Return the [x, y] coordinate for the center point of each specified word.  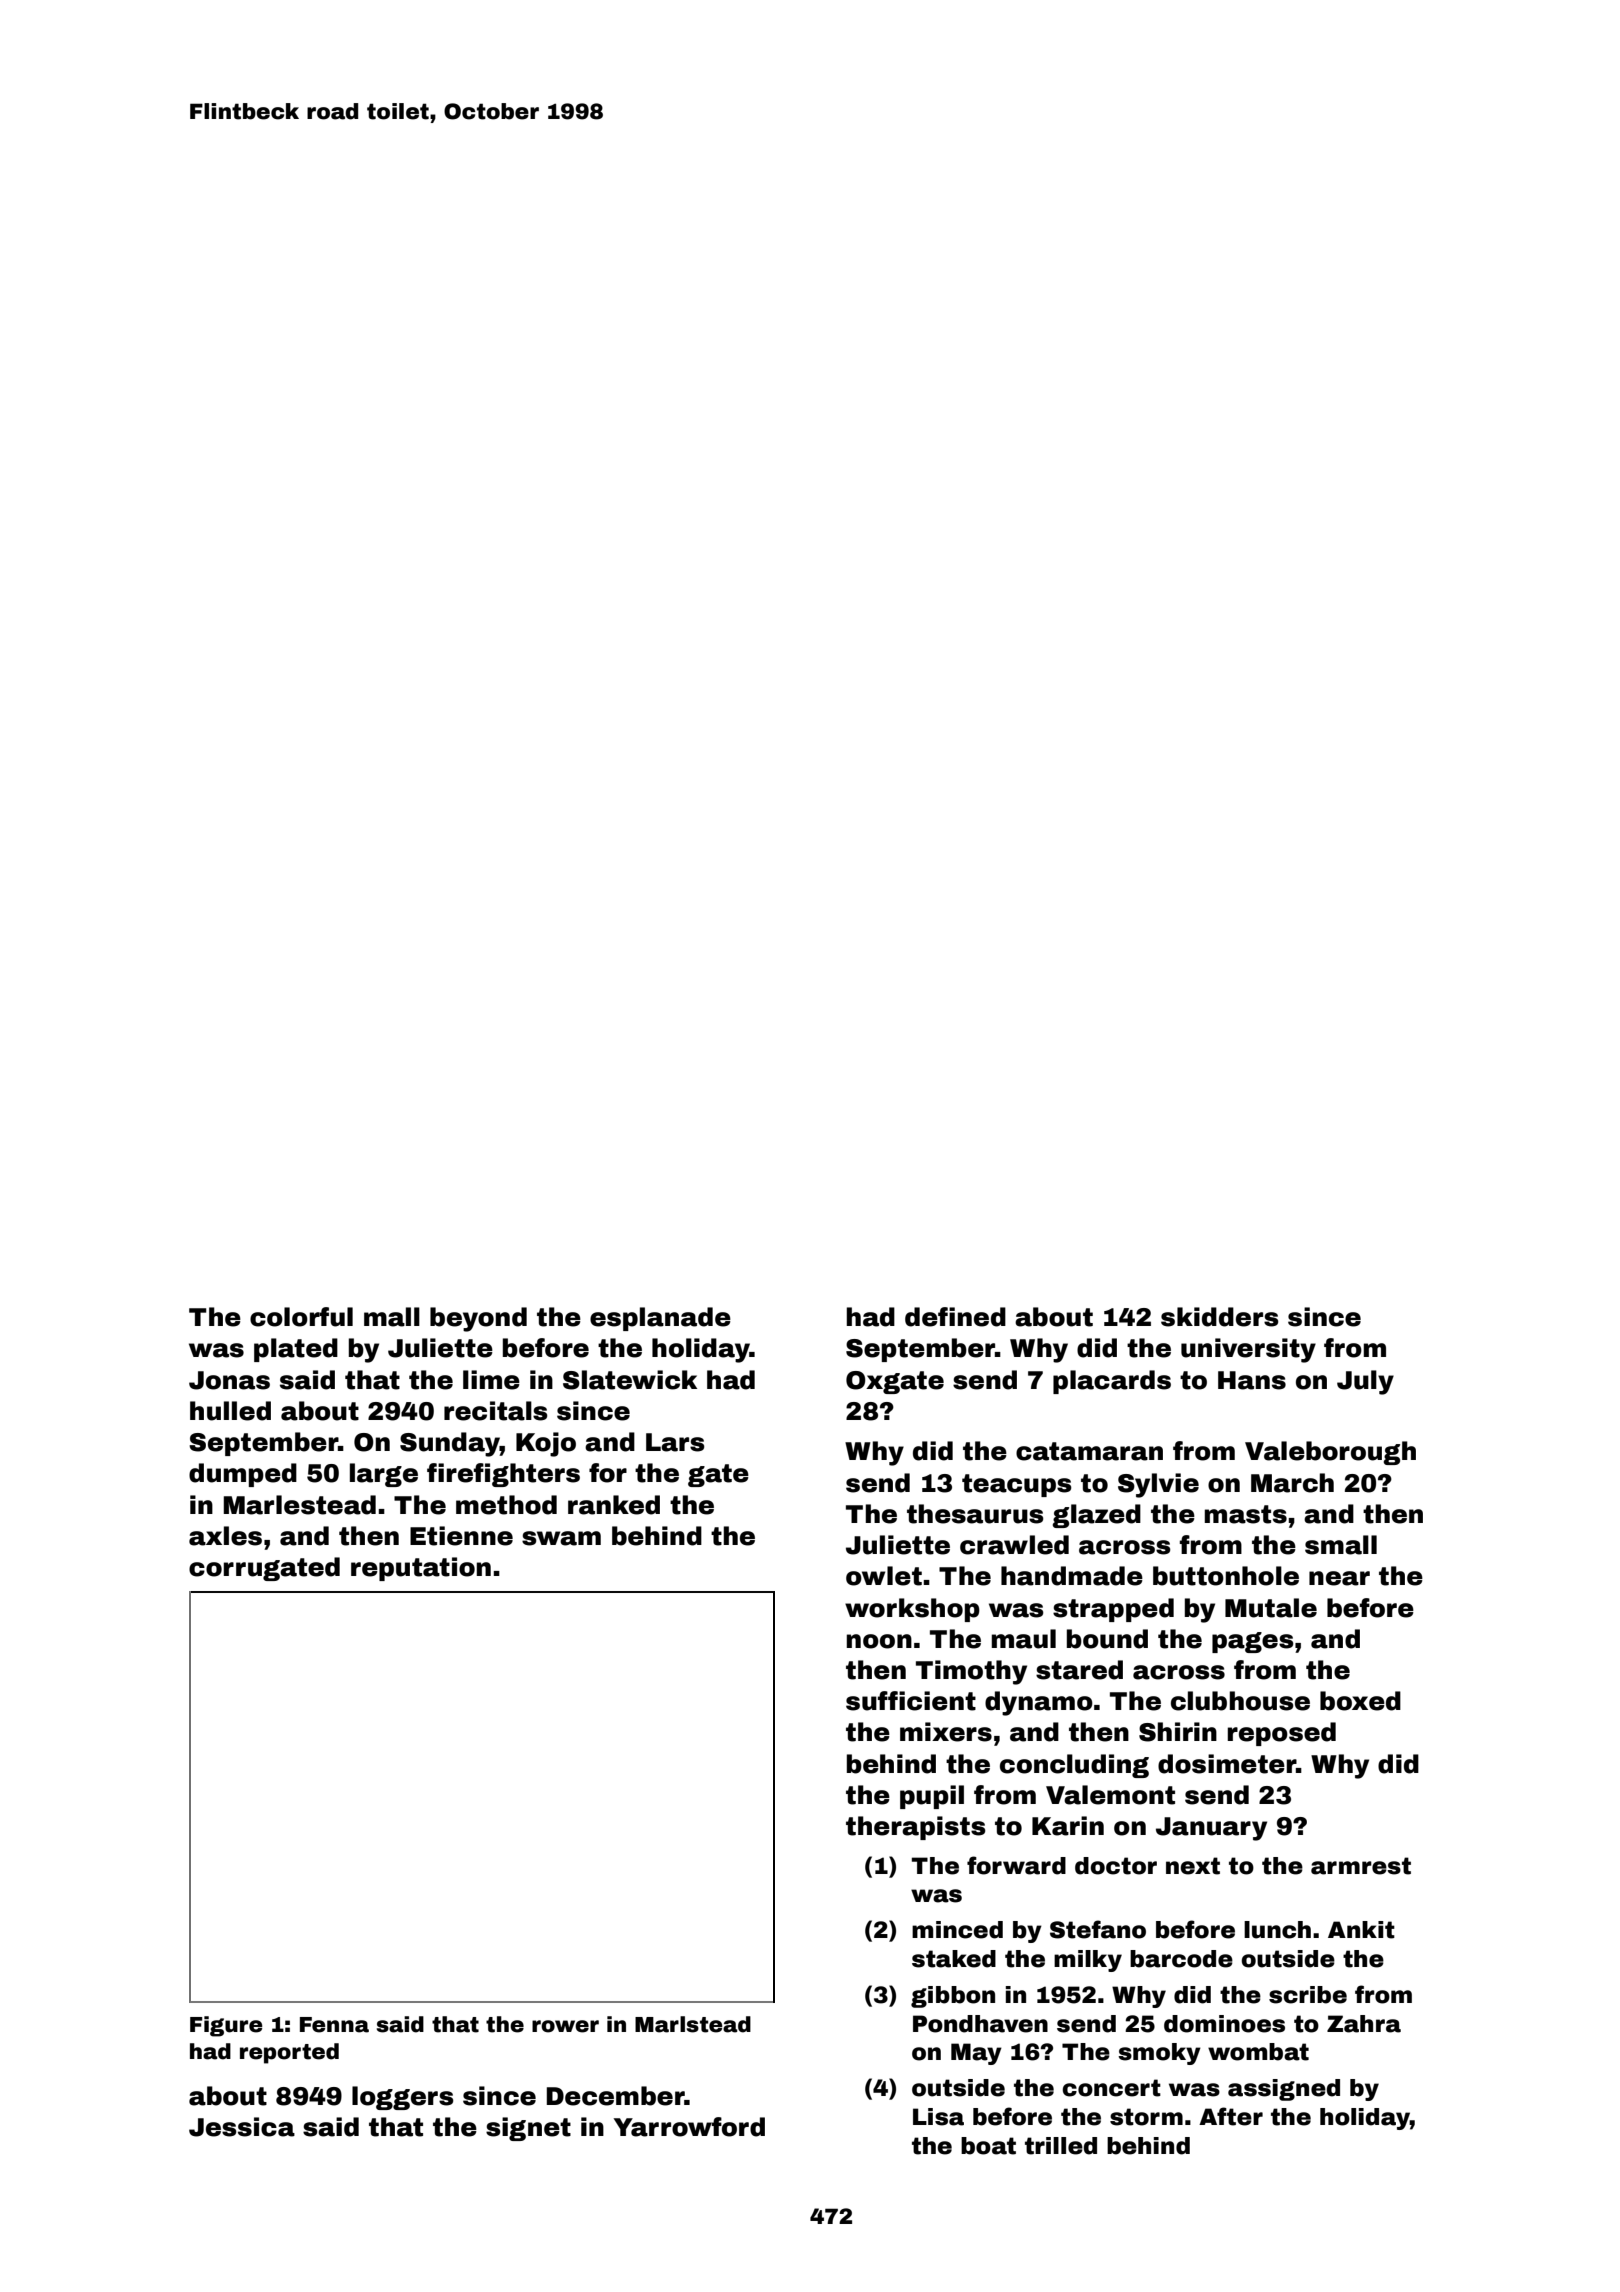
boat [988, 2146]
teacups [1017, 1485]
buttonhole [1226, 1576]
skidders [1220, 1317]
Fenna [334, 2025]
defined [955, 1317]
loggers [403, 2098]
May [976, 2054]
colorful [301, 1317]
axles [225, 1536]
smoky [1159, 2054]
